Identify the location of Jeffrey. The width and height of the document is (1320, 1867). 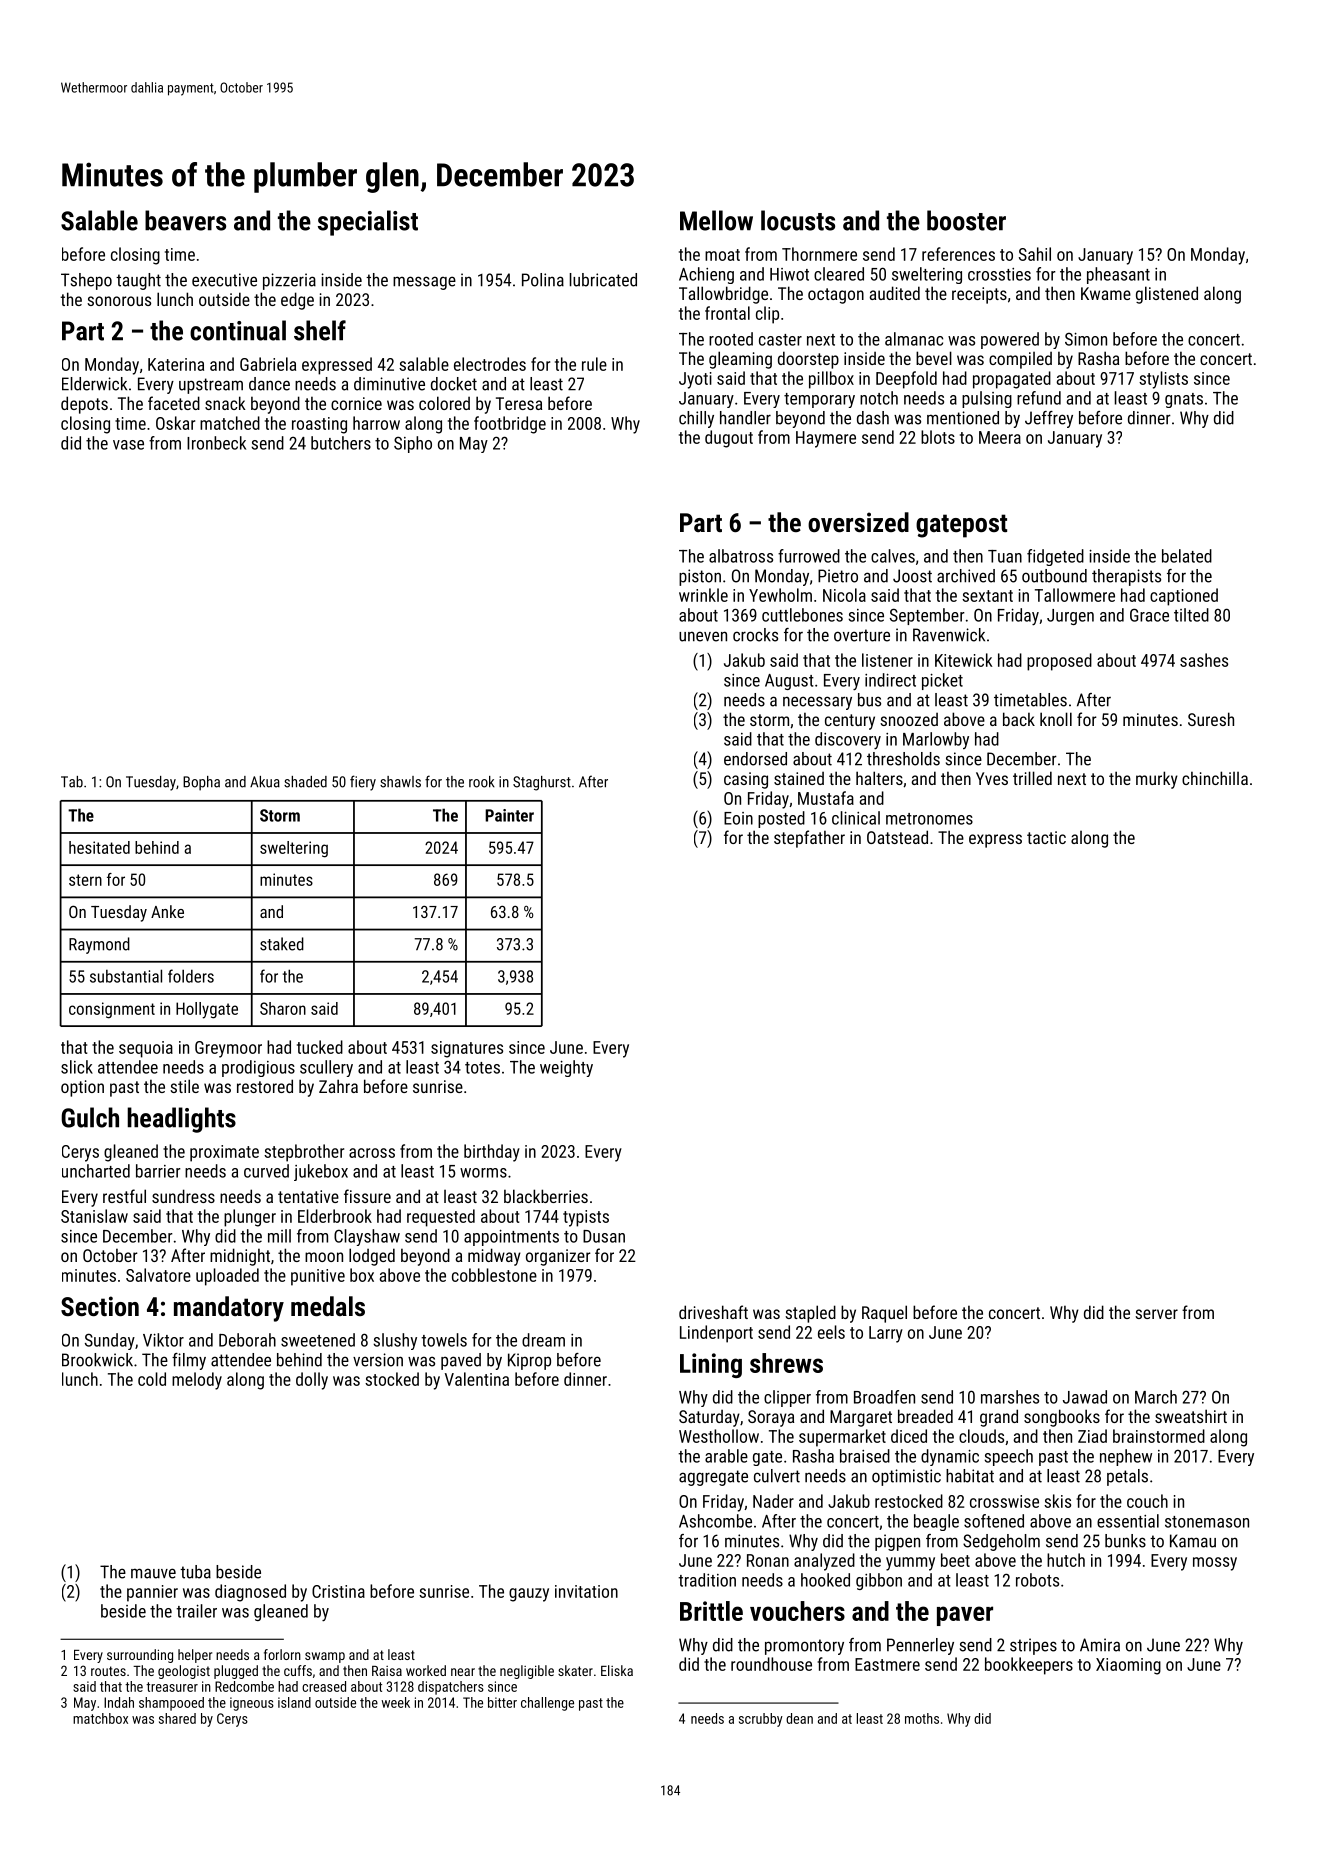
(1049, 419).
